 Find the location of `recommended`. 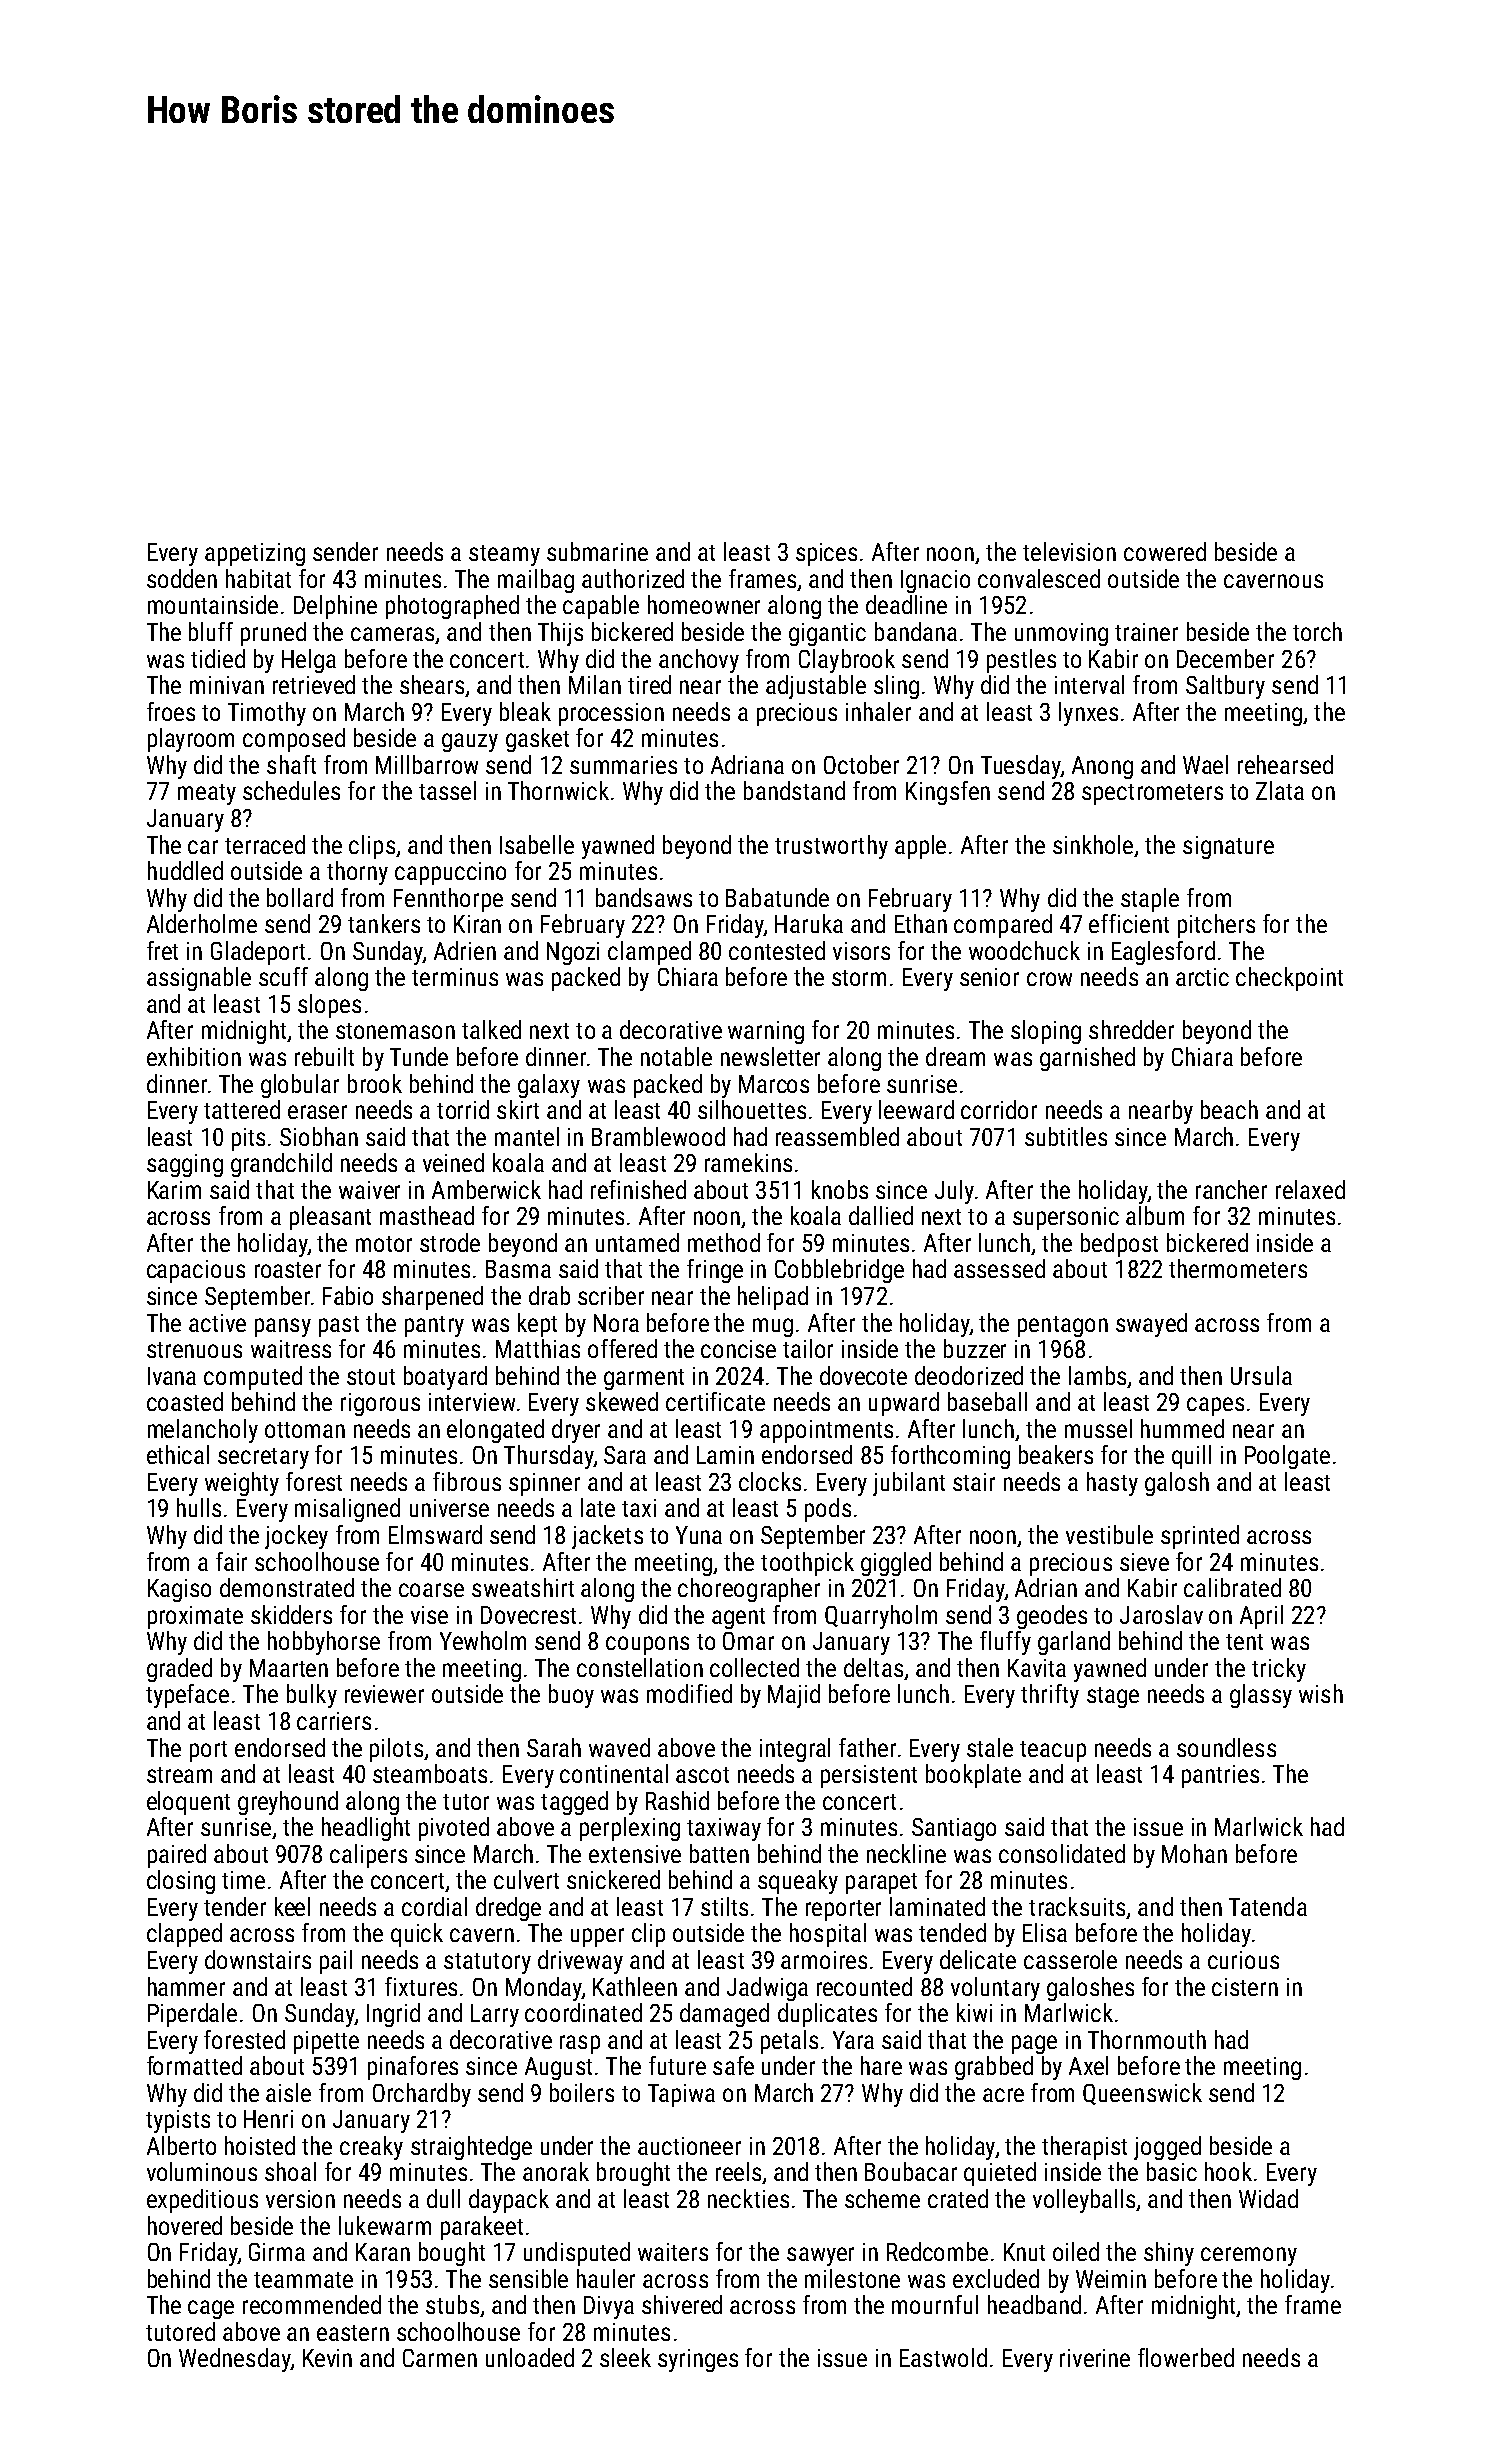

recommended is located at coordinates (312, 2304).
